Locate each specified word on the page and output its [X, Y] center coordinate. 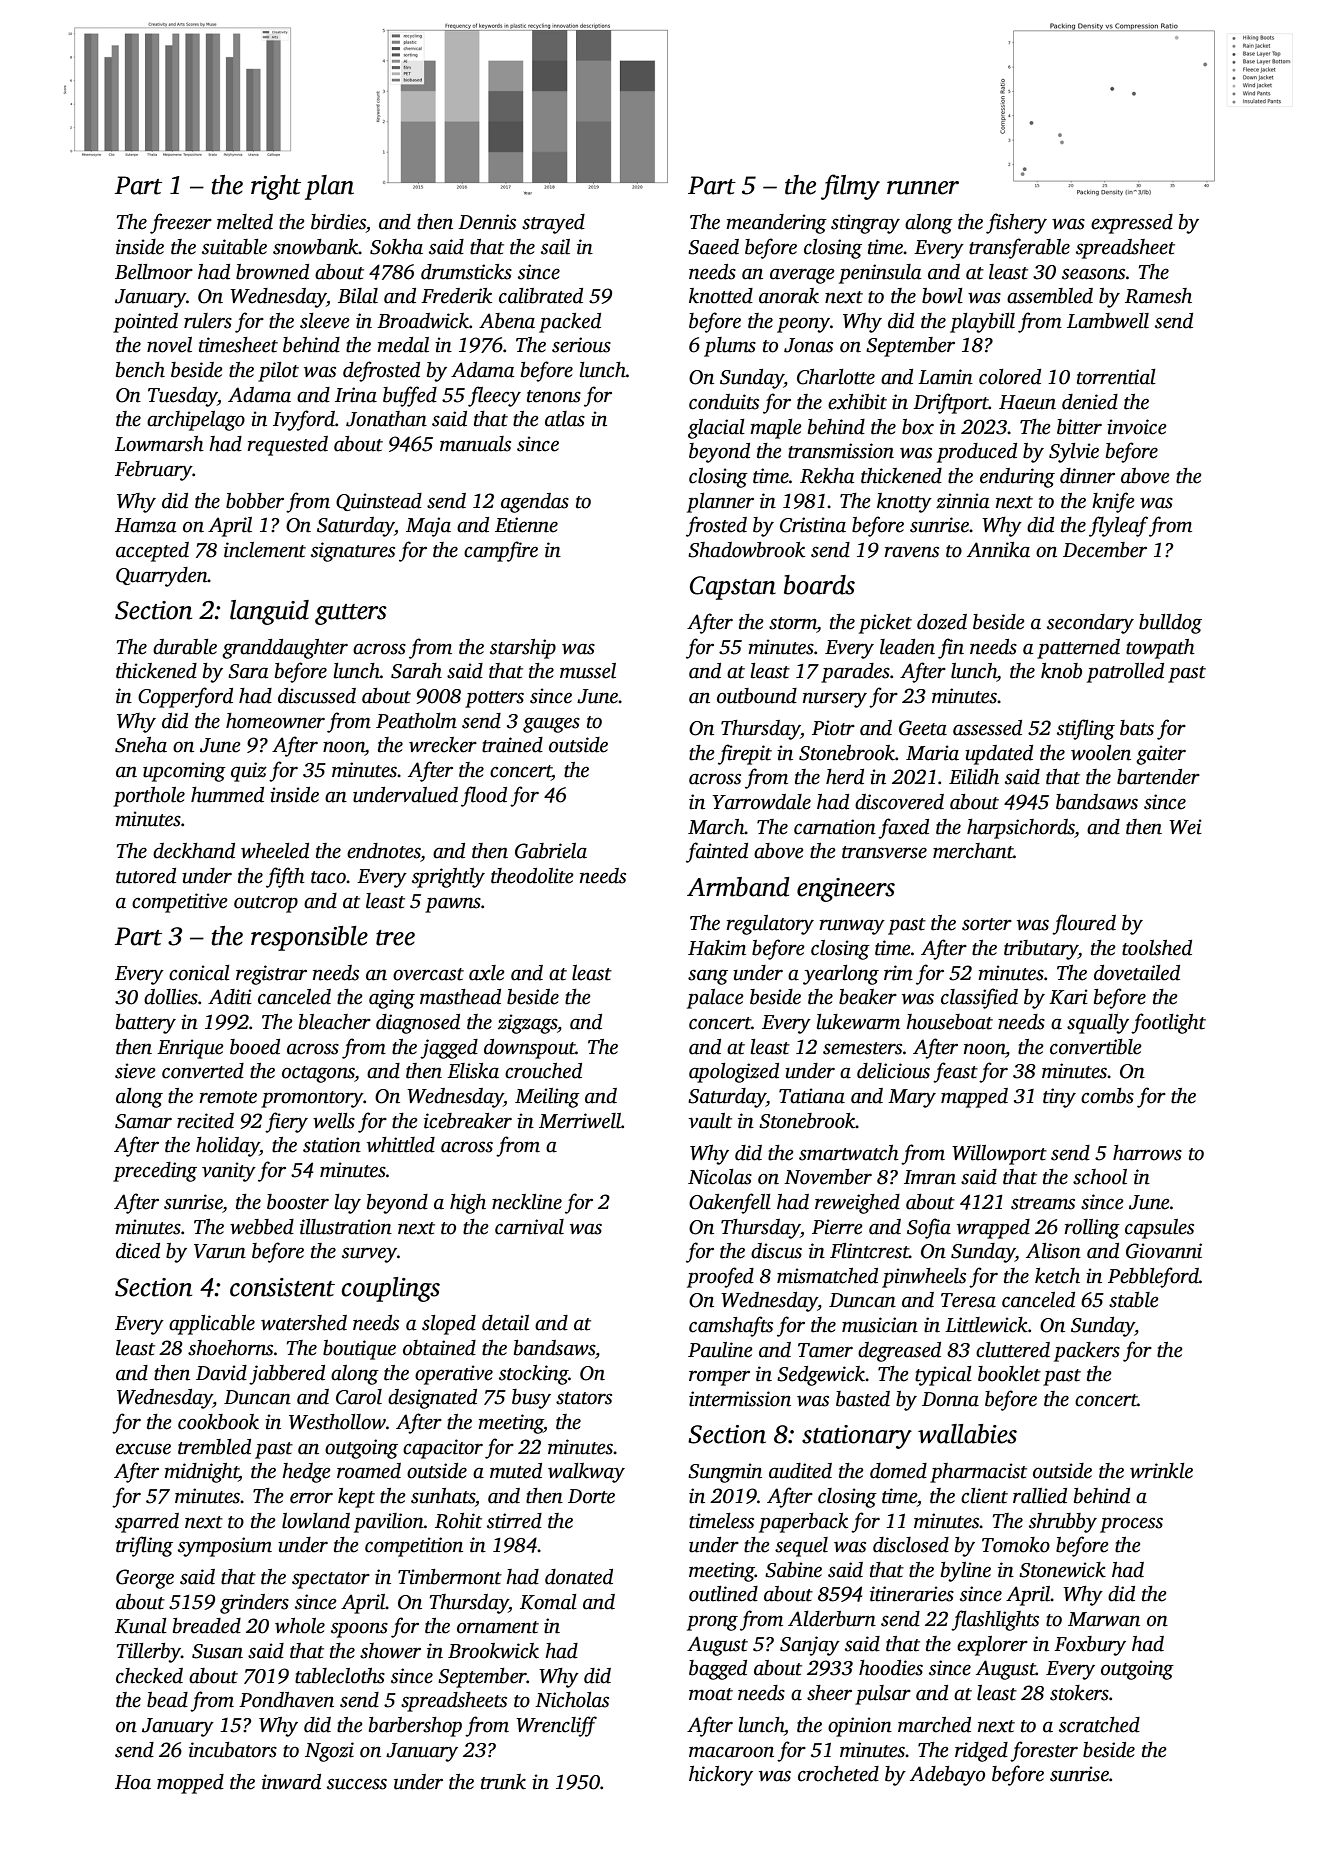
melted [245, 222]
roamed [369, 1471]
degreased [899, 1352]
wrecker [443, 745]
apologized [734, 1073]
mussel [588, 671]
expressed [1132, 224]
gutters [351, 614]
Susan [217, 1651]
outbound [757, 696]
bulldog [1170, 624]
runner [923, 188]
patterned [1078, 649]
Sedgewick [821, 1376]
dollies [171, 997]
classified [979, 998]
